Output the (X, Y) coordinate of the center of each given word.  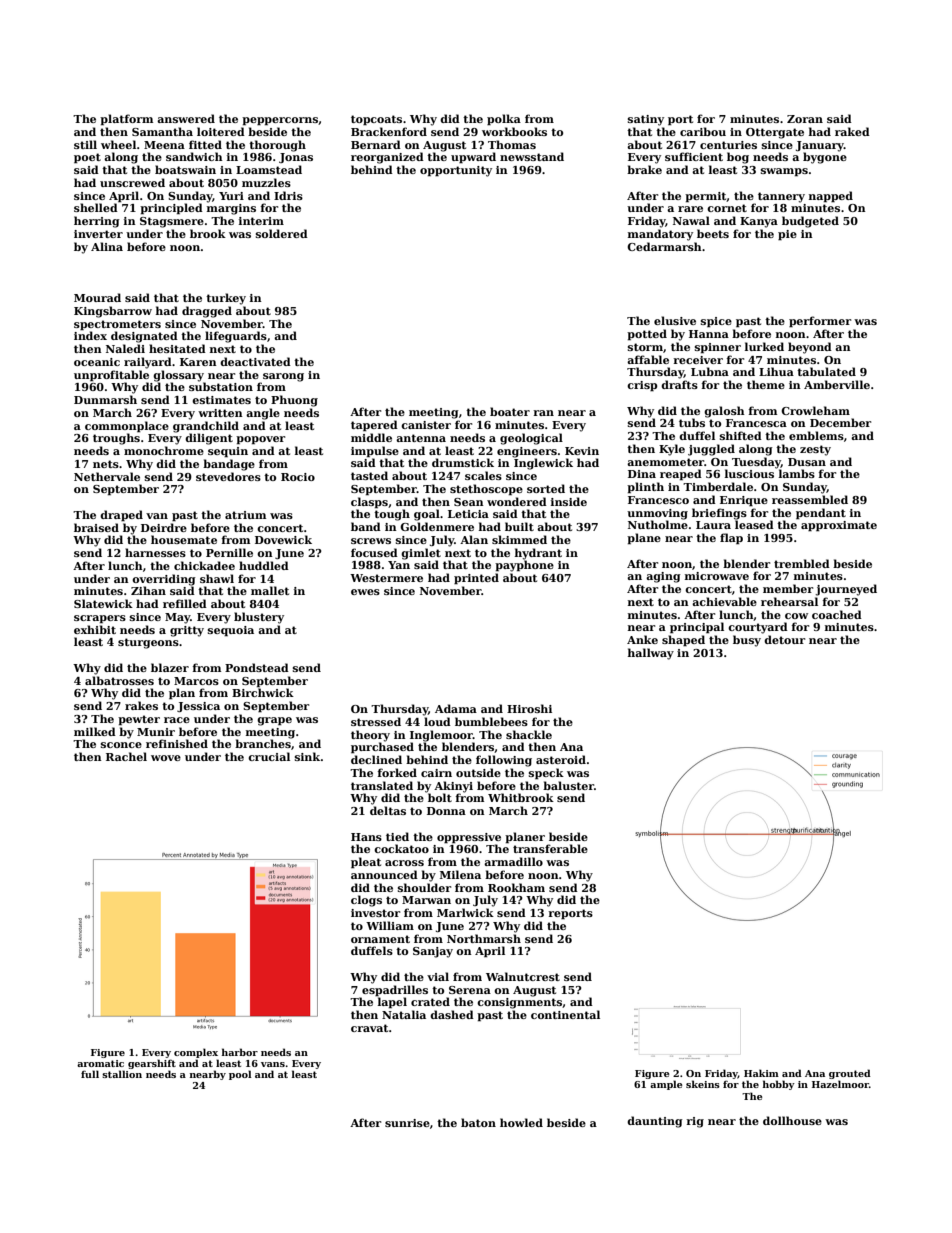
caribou (703, 131)
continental (565, 1014)
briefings (719, 514)
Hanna (709, 334)
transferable (550, 848)
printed (476, 579)
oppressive (469, 838)
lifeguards (236, 337)
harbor (240, 1052)
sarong (283, 377)
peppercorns (280, 121)
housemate (184, 539)
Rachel (126, 756)
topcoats (376, 120)
